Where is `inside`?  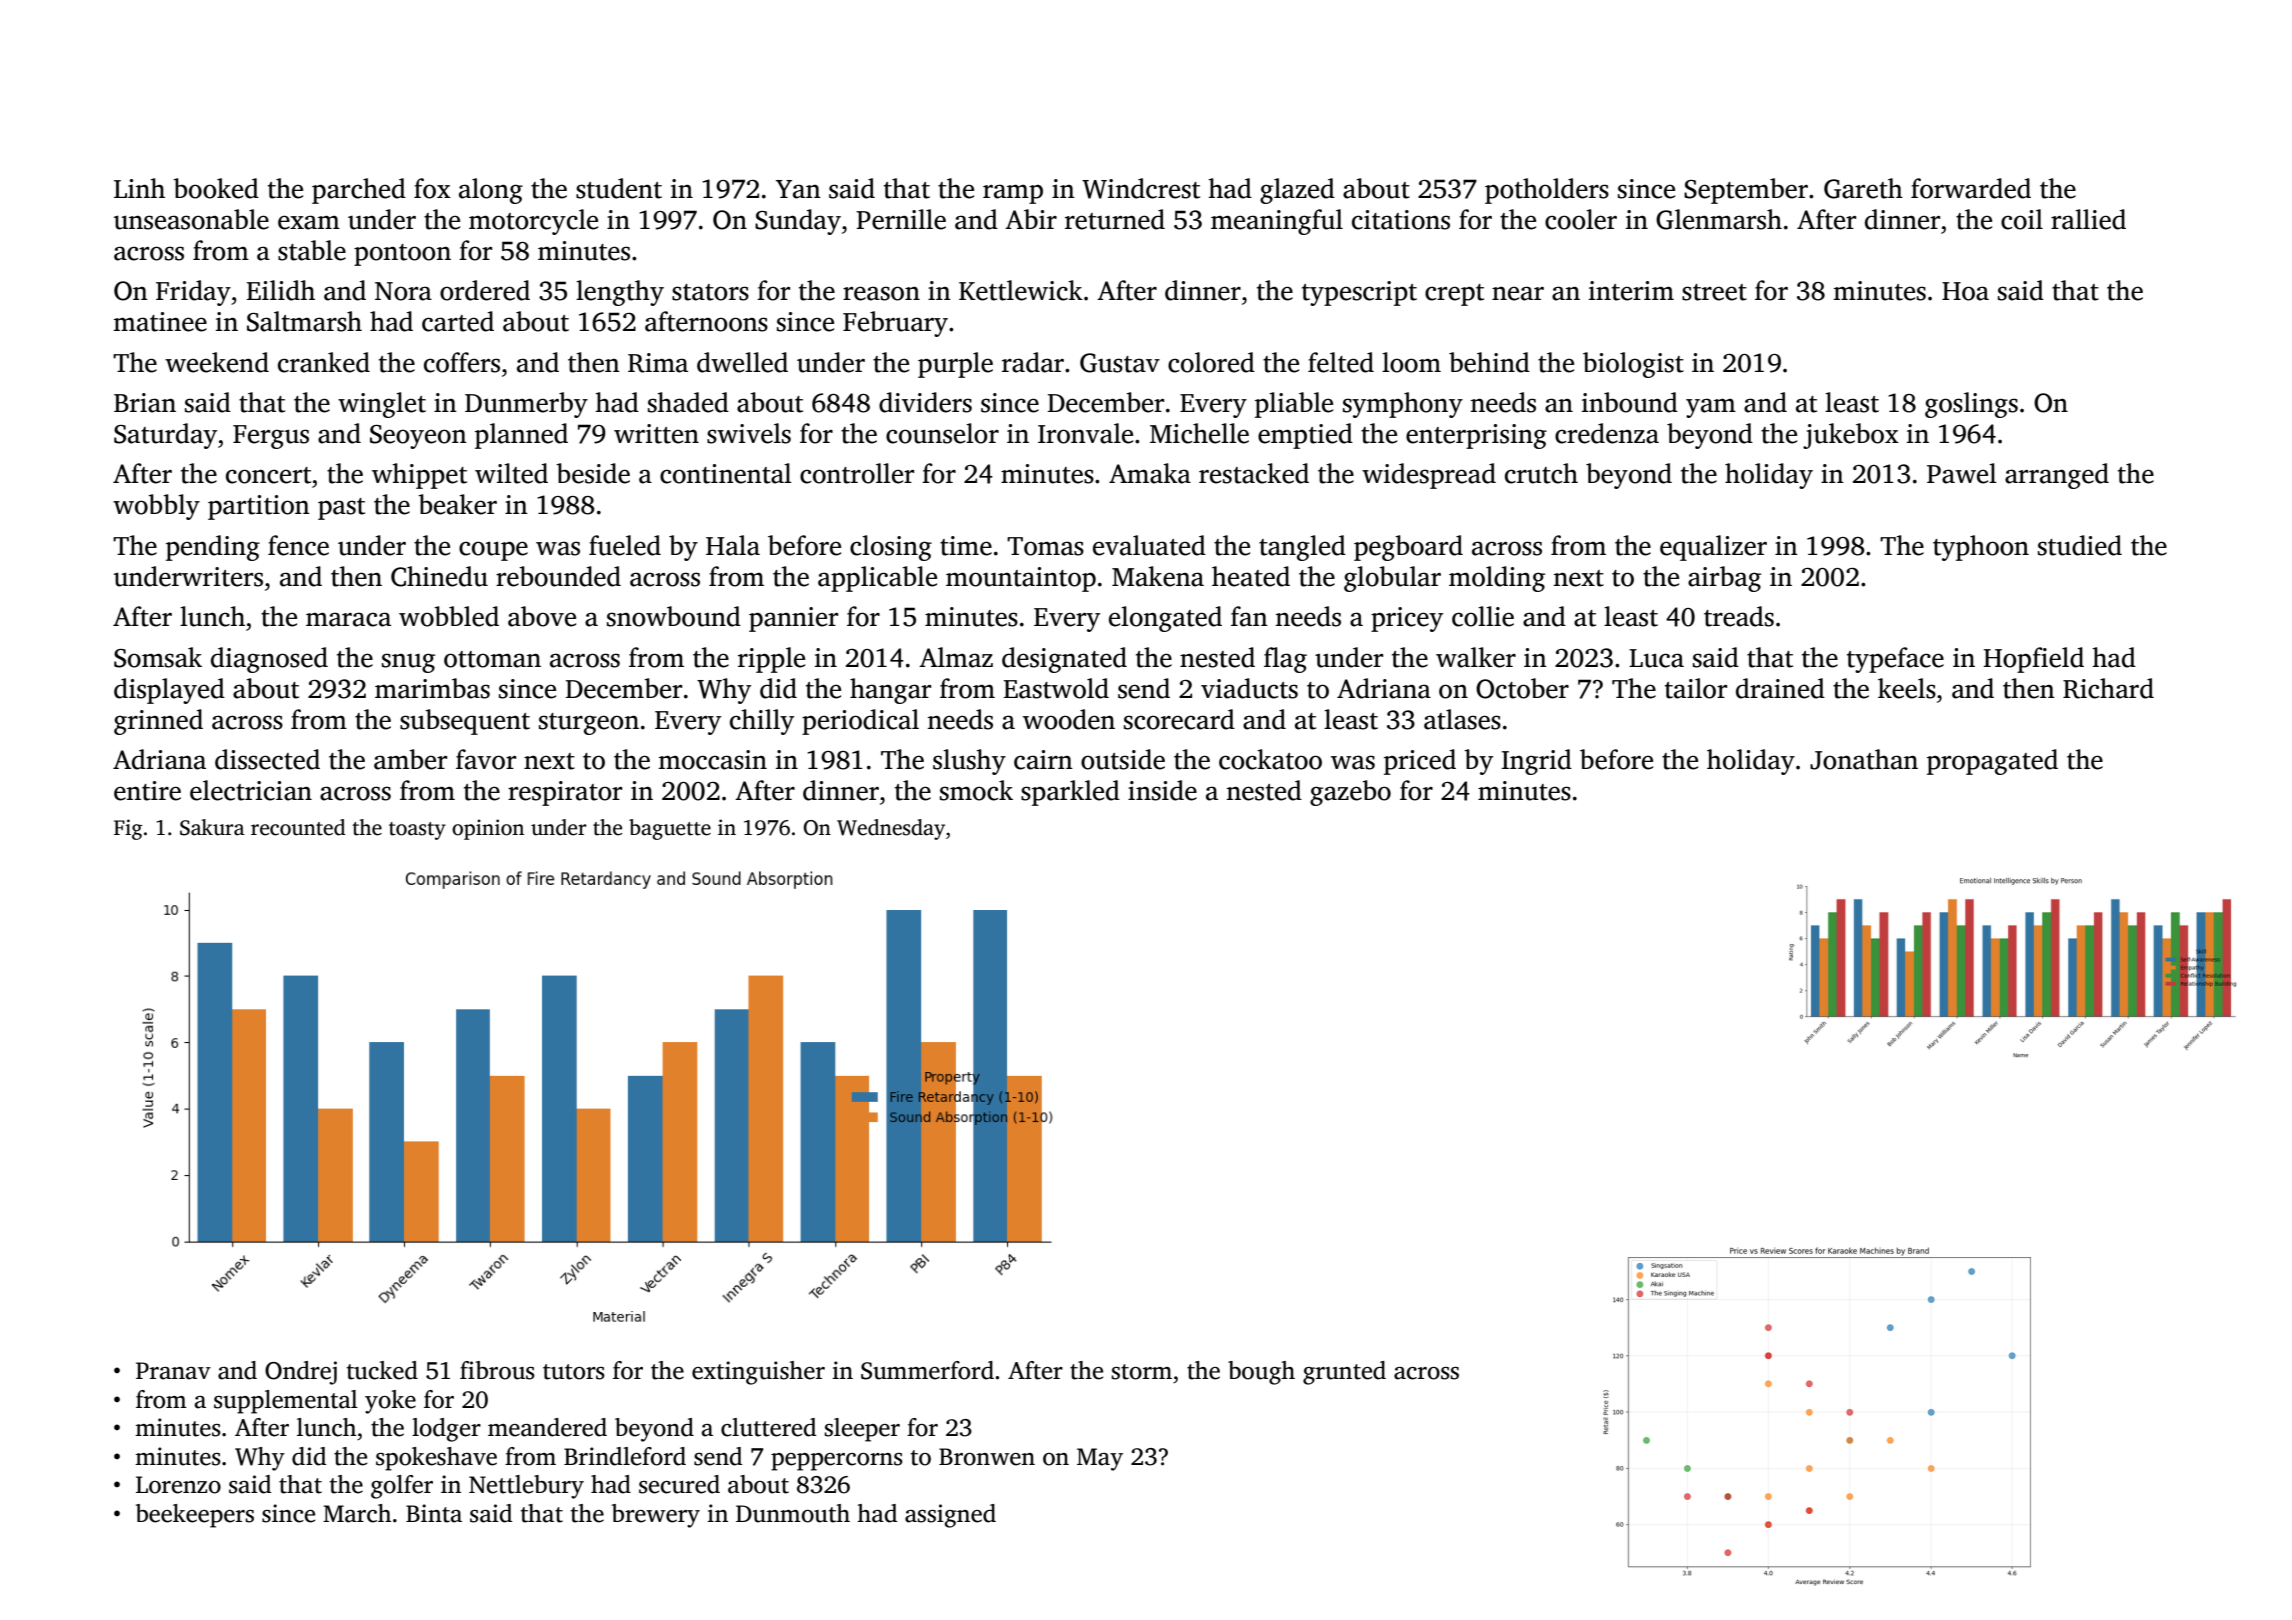 inside is located at coordinates (1162, 790).
